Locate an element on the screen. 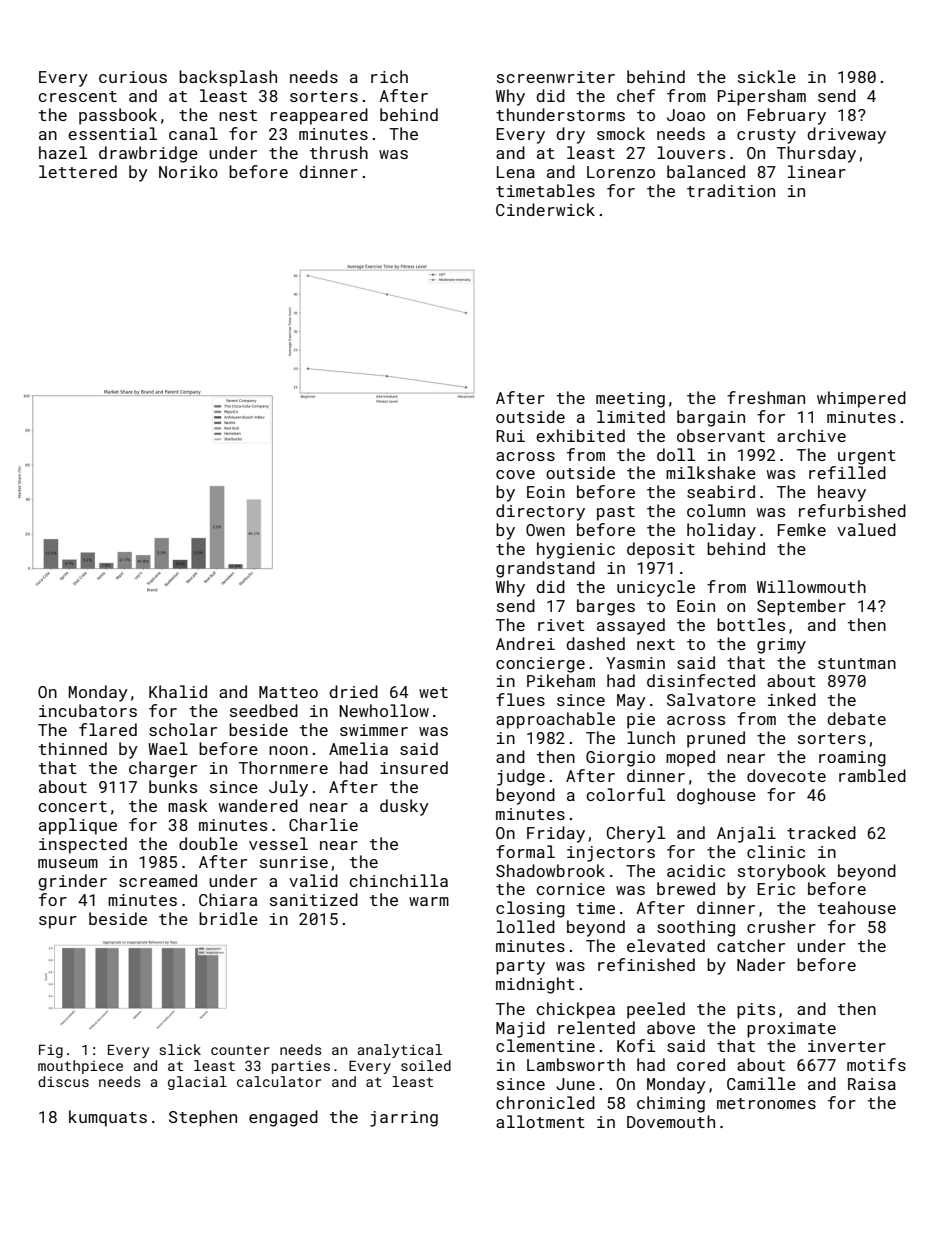  directory is located at coordinates (540, 512).
